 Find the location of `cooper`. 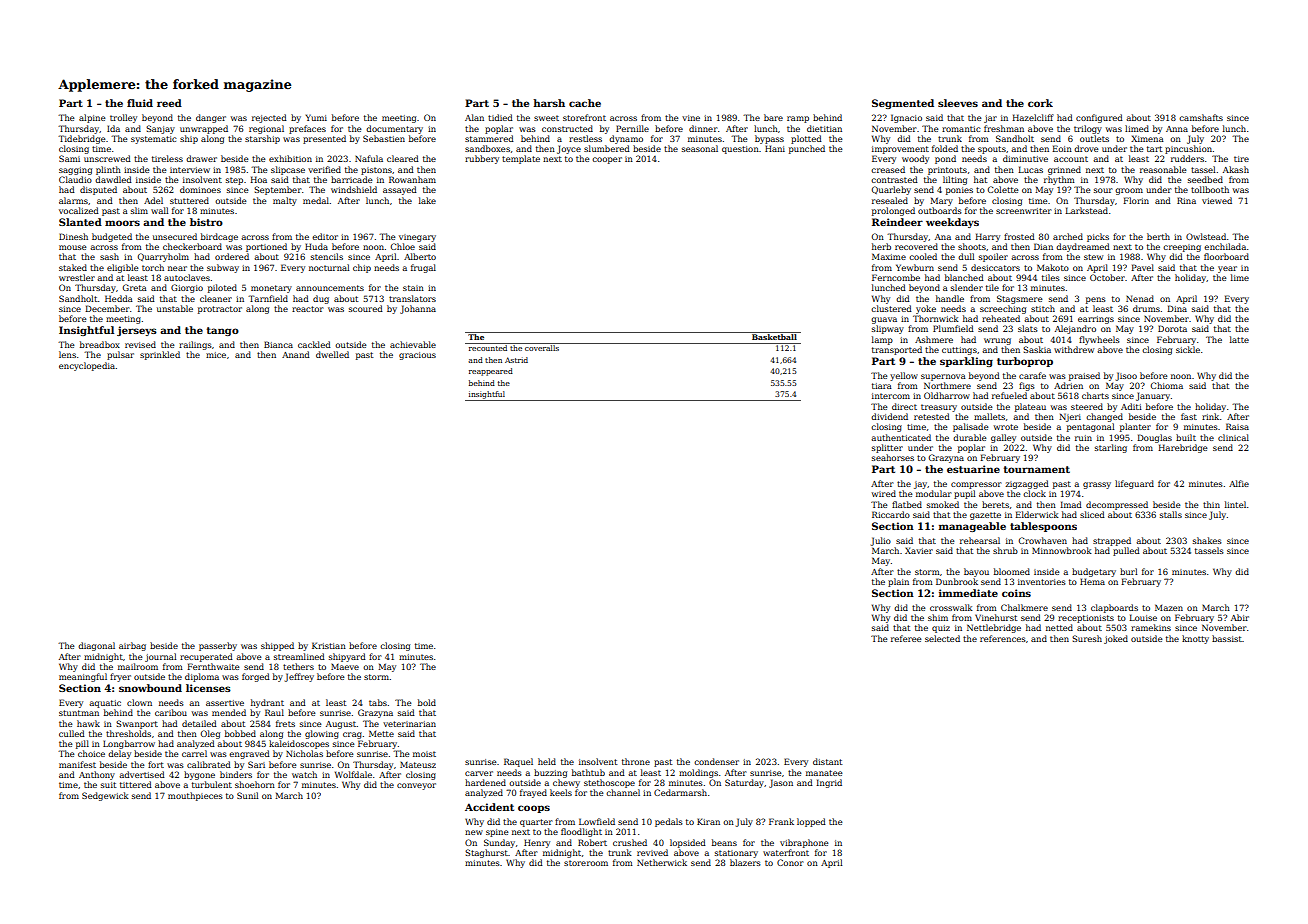

cooper is located at coordinates (607, 160).
